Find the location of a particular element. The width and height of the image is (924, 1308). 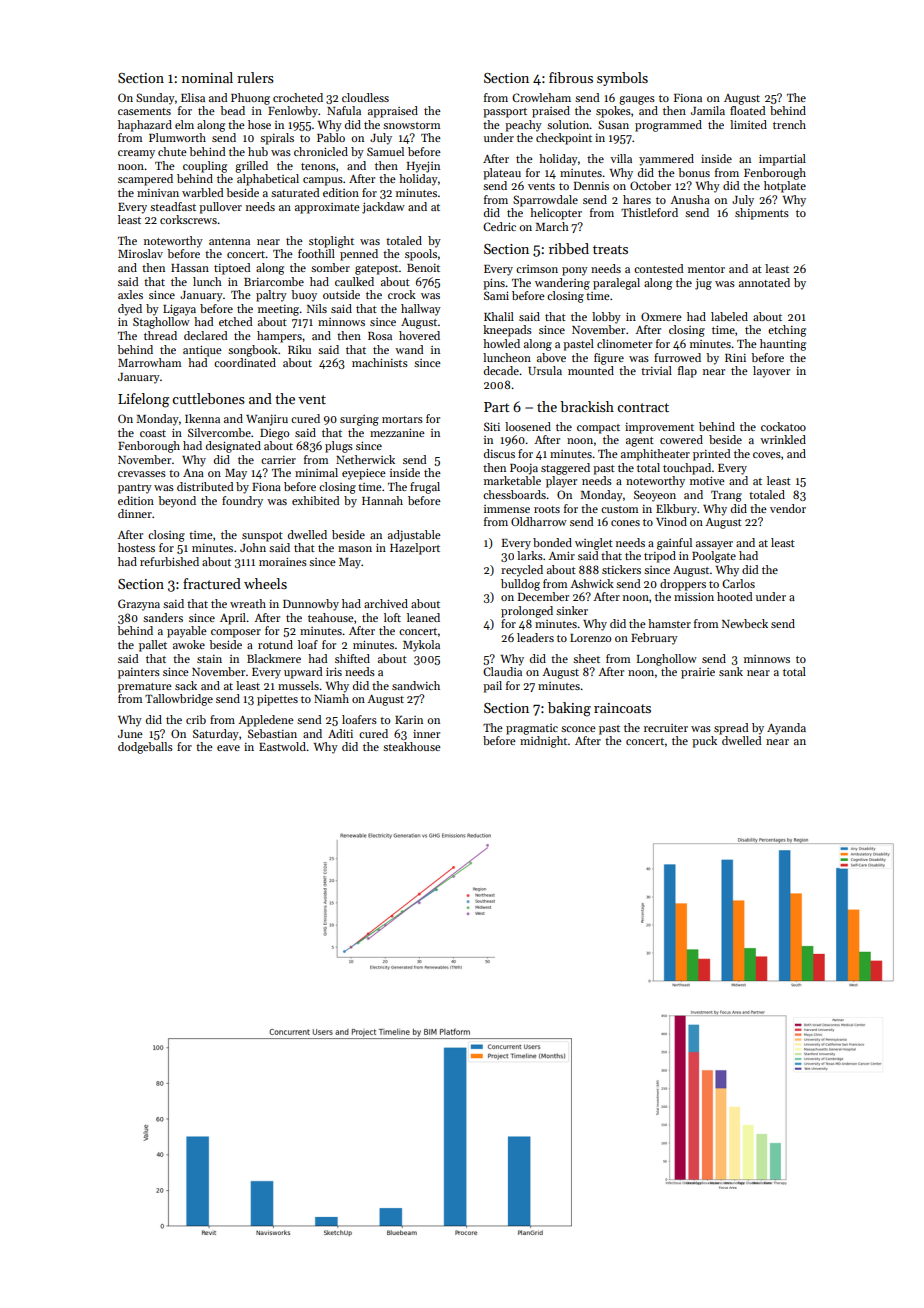

campus is located at coordinates (323, 181).
